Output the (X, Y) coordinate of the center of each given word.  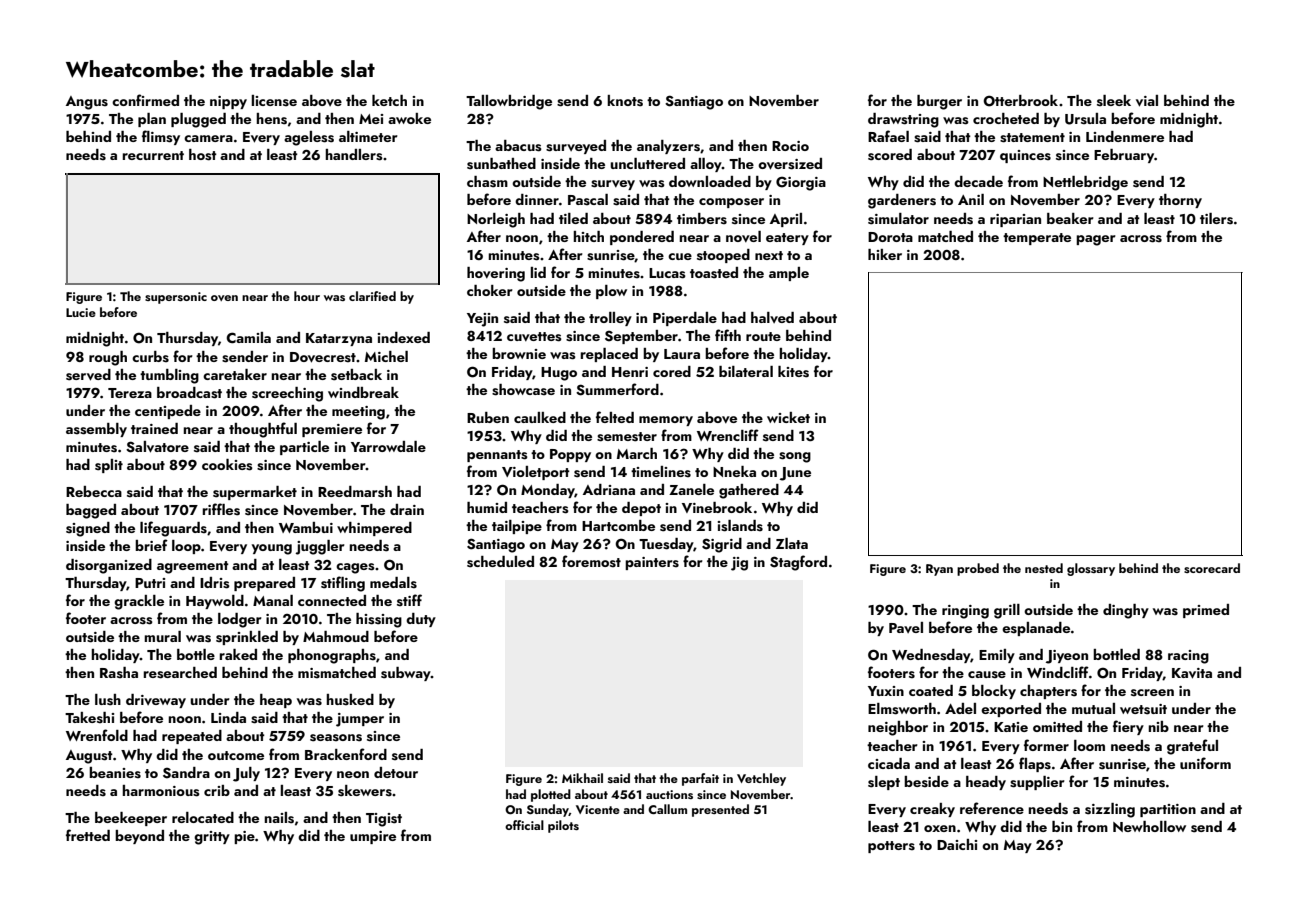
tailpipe (517, 527)
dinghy (1126, 611)
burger (939, 102)
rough (108, 358)
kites (793, 372)
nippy (228, 102)
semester (627, 437)
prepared (264, 584)
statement (1032, 138)
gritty (212, 838)
